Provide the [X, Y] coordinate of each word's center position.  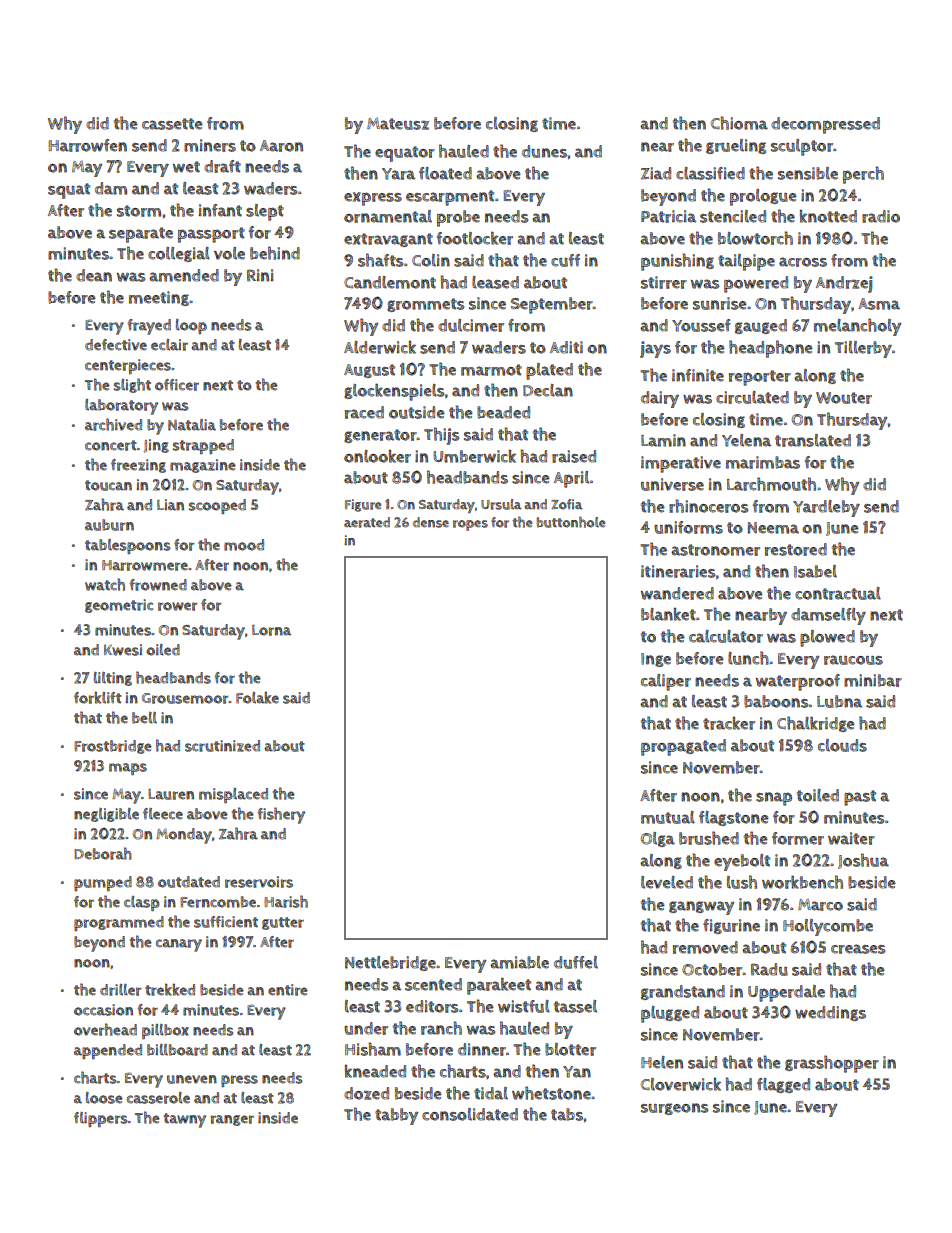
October [712, 969]
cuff [565, 260]
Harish [286, 901]
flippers [101, 1119]
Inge [656, 660]
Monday [184, 836]
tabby [396, 1116]
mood [244, 545]
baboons [776, 701]
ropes [470, 525]
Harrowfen [87, 145]
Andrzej [844, 284]
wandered [677, 593]
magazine [203, 466]
